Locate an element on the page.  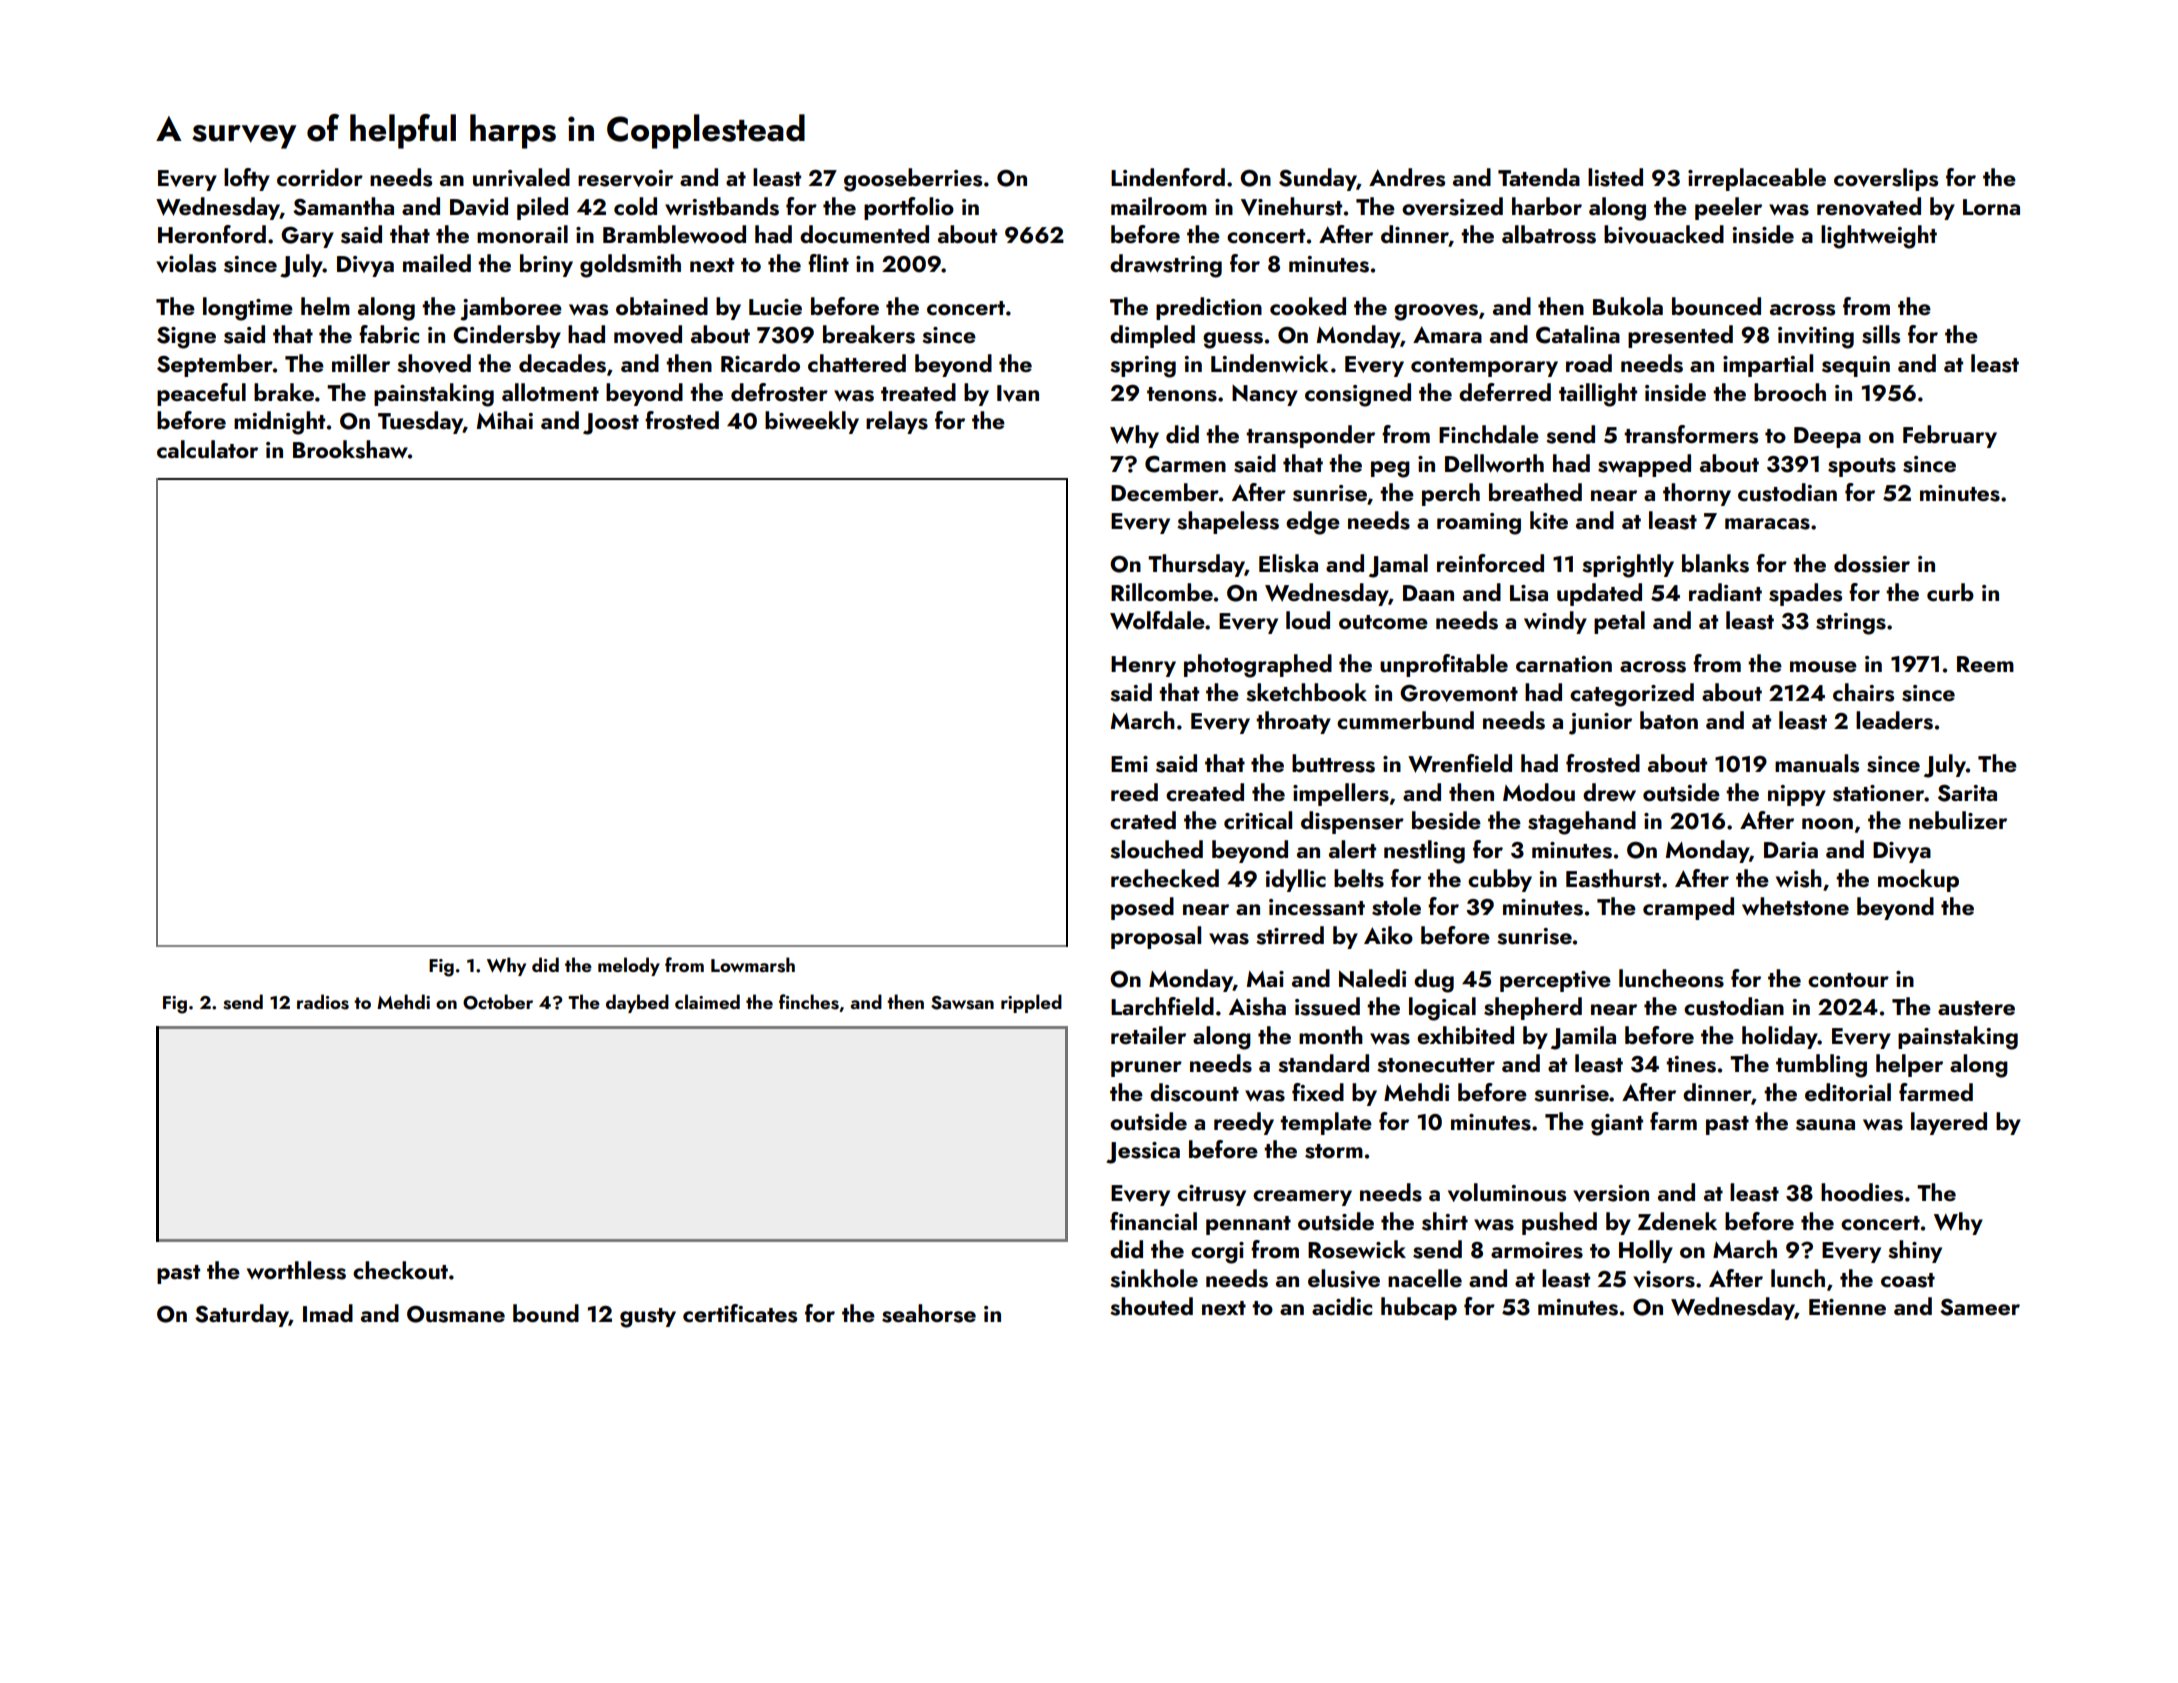
mailroom is located at coordinates (1159, 206).
